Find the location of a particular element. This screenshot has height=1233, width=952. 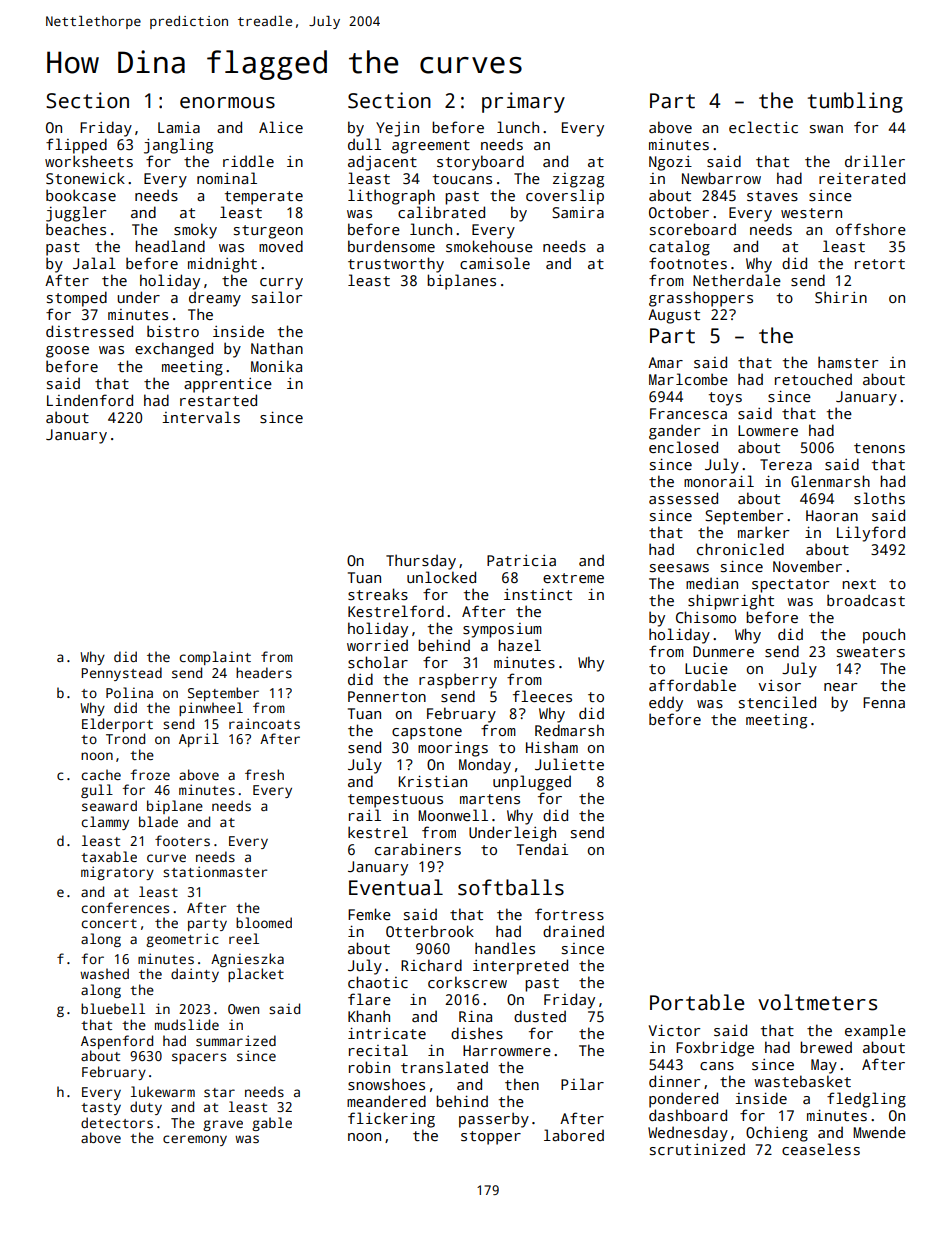

enormous is located at coordinates (227, 103).
